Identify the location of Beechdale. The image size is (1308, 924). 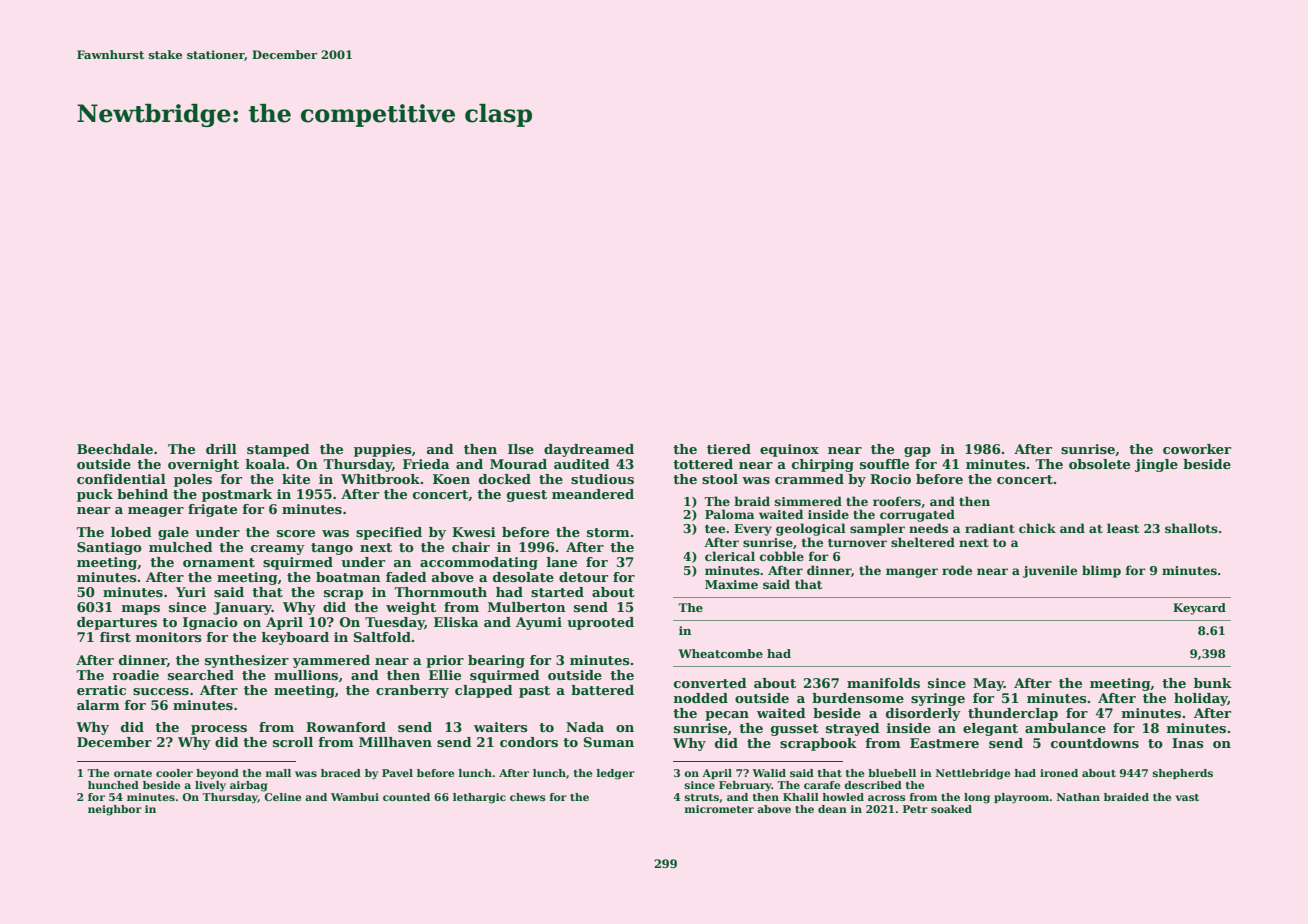
(115, 449).
